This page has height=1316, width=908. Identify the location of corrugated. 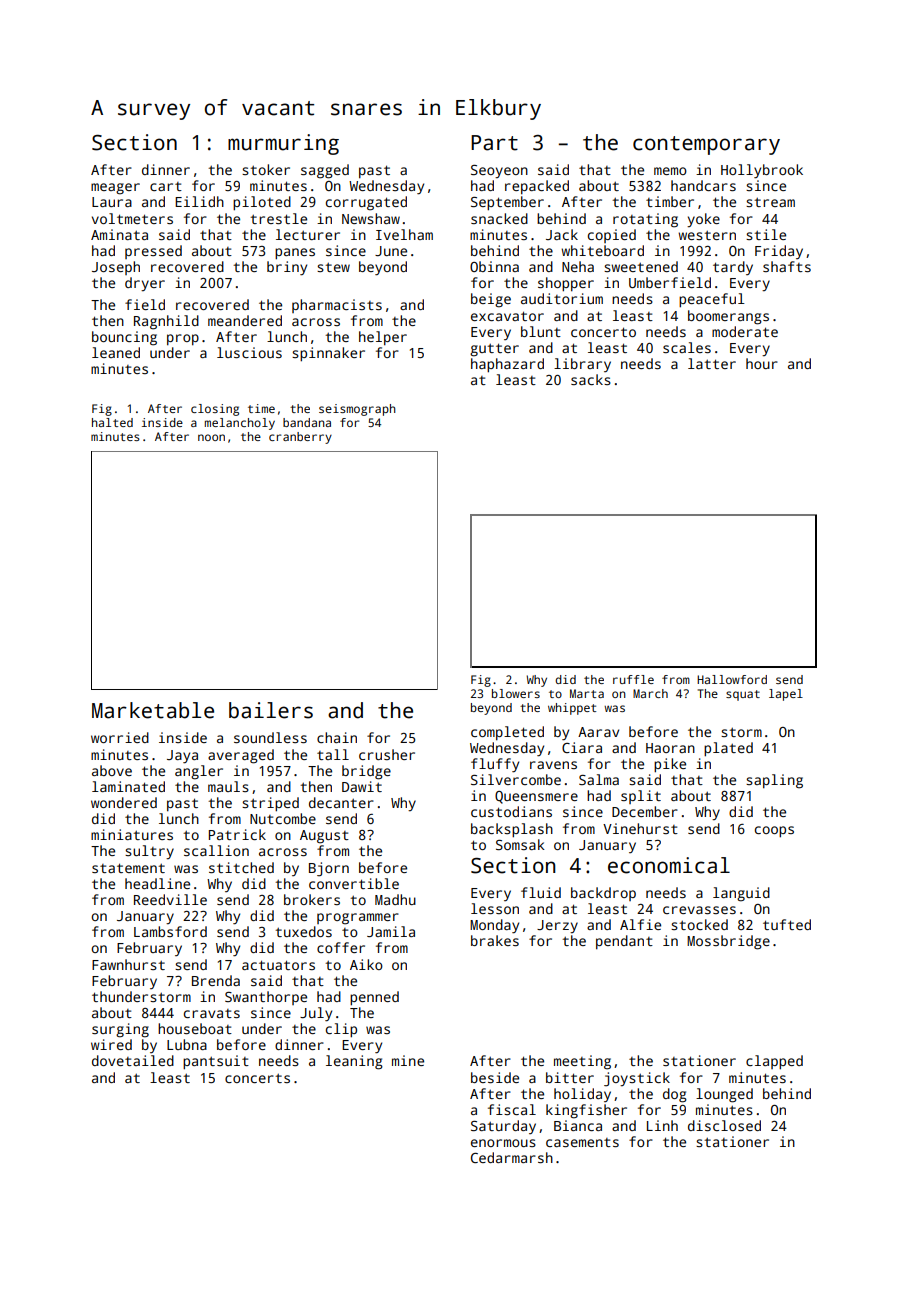
(366, 203).
